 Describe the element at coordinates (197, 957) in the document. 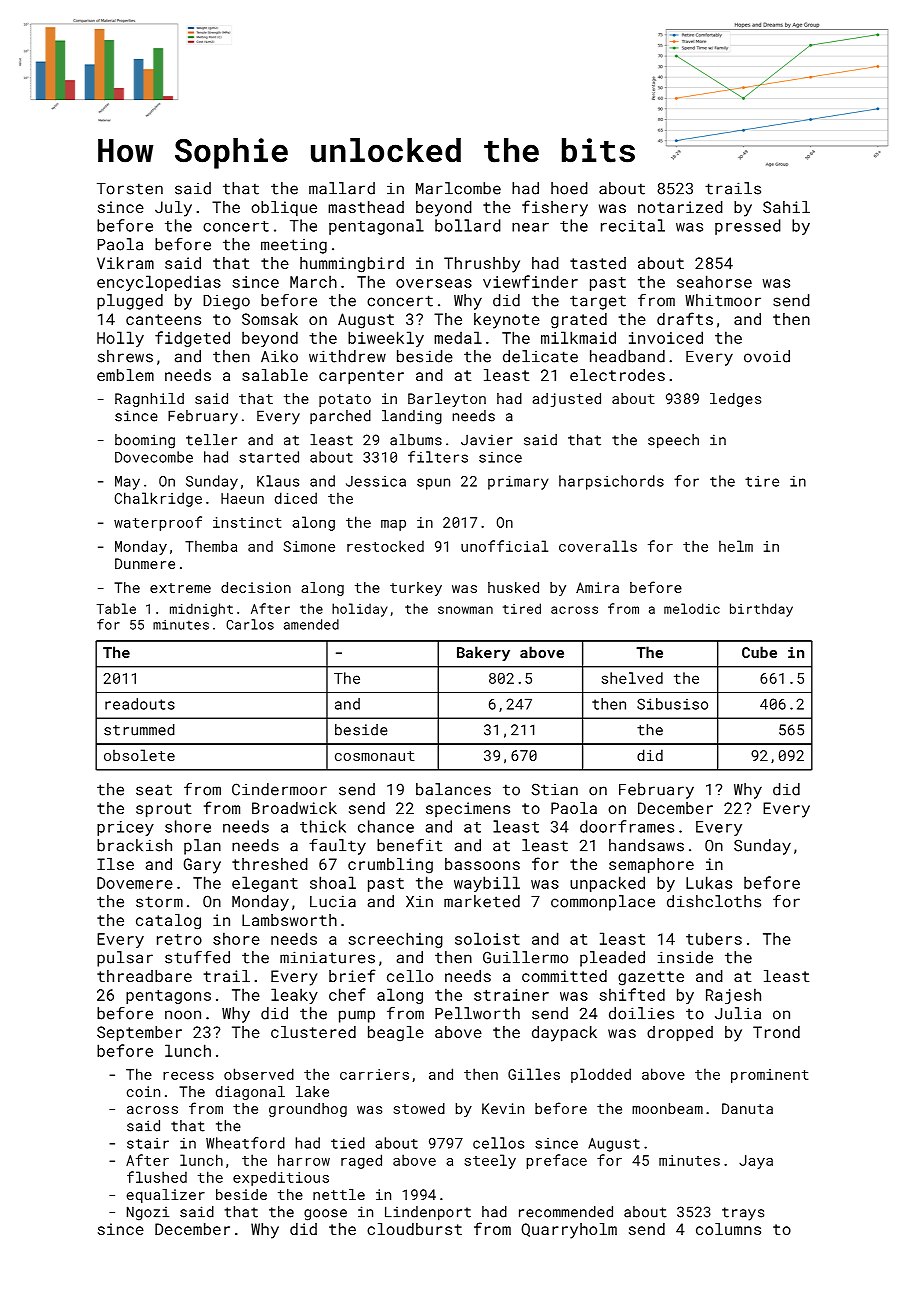

I see `stuffed` at that location.
